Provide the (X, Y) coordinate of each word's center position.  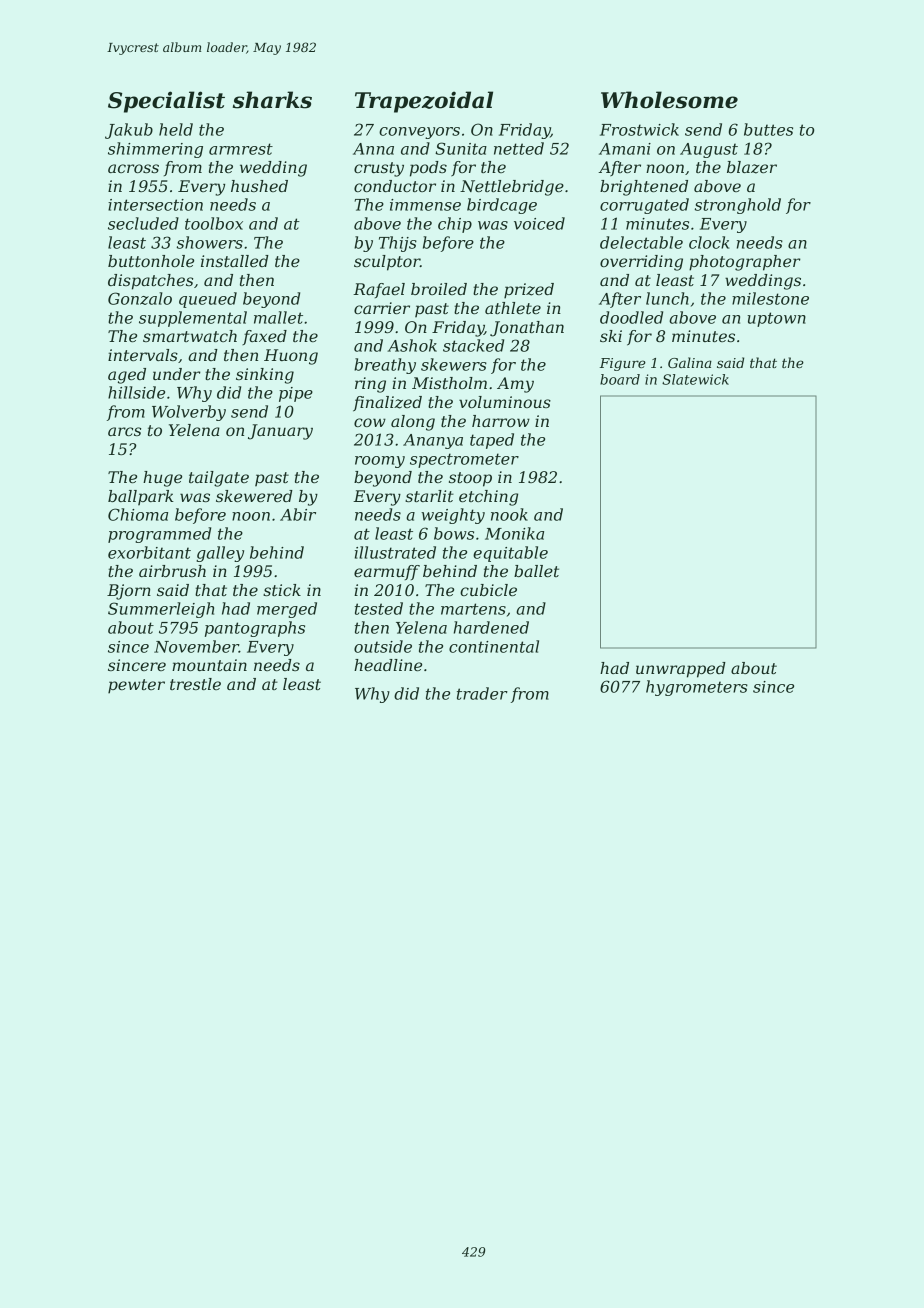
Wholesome (669, 100)
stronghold (738, 206)
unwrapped (681, 670)
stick (282, 590)
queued (208, 300)
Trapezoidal (424, 102)
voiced (539, 223)
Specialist (166, 102)
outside (383, 646)
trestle (195, 684)
